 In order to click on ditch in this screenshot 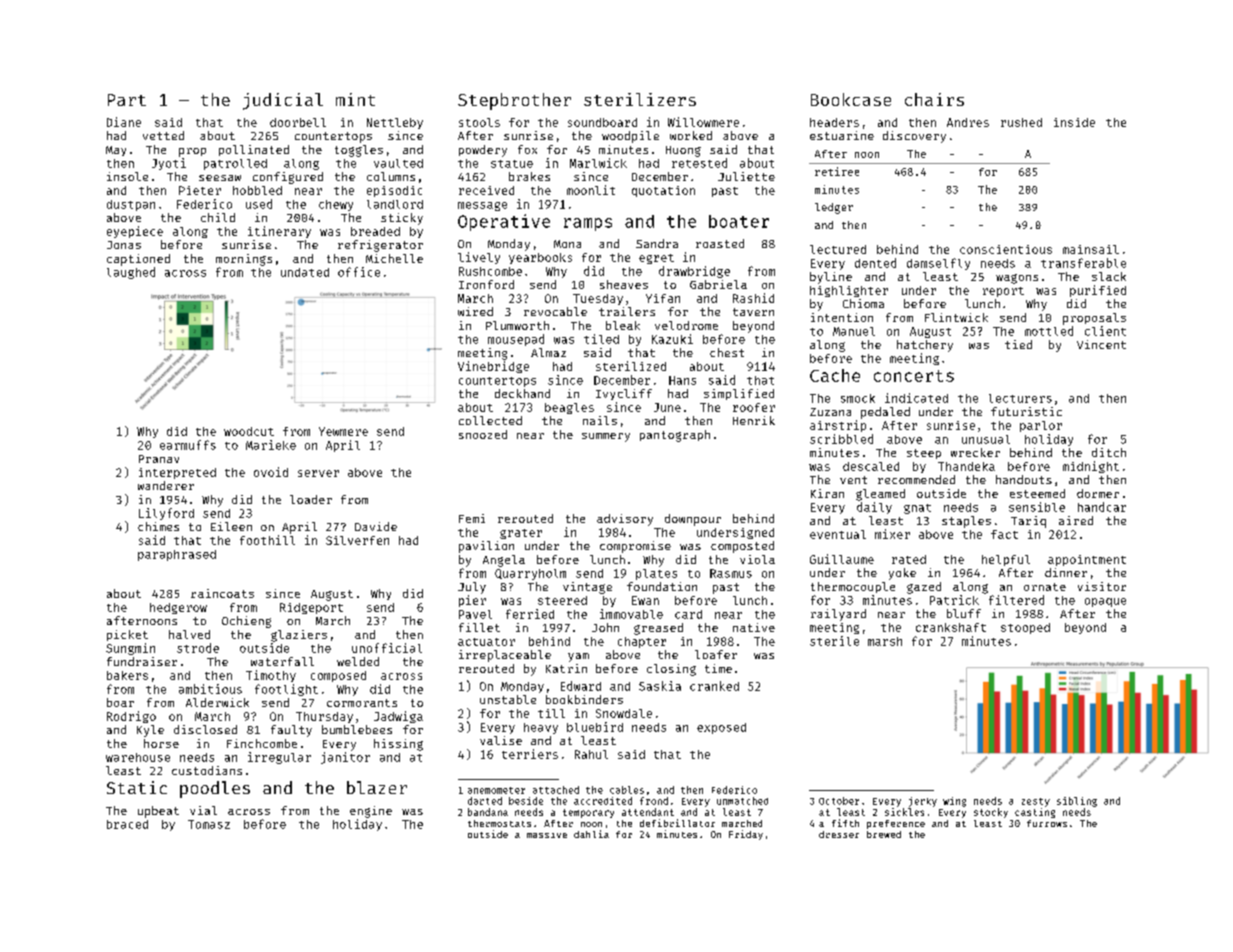, I will do `click(1109, 452)`.
